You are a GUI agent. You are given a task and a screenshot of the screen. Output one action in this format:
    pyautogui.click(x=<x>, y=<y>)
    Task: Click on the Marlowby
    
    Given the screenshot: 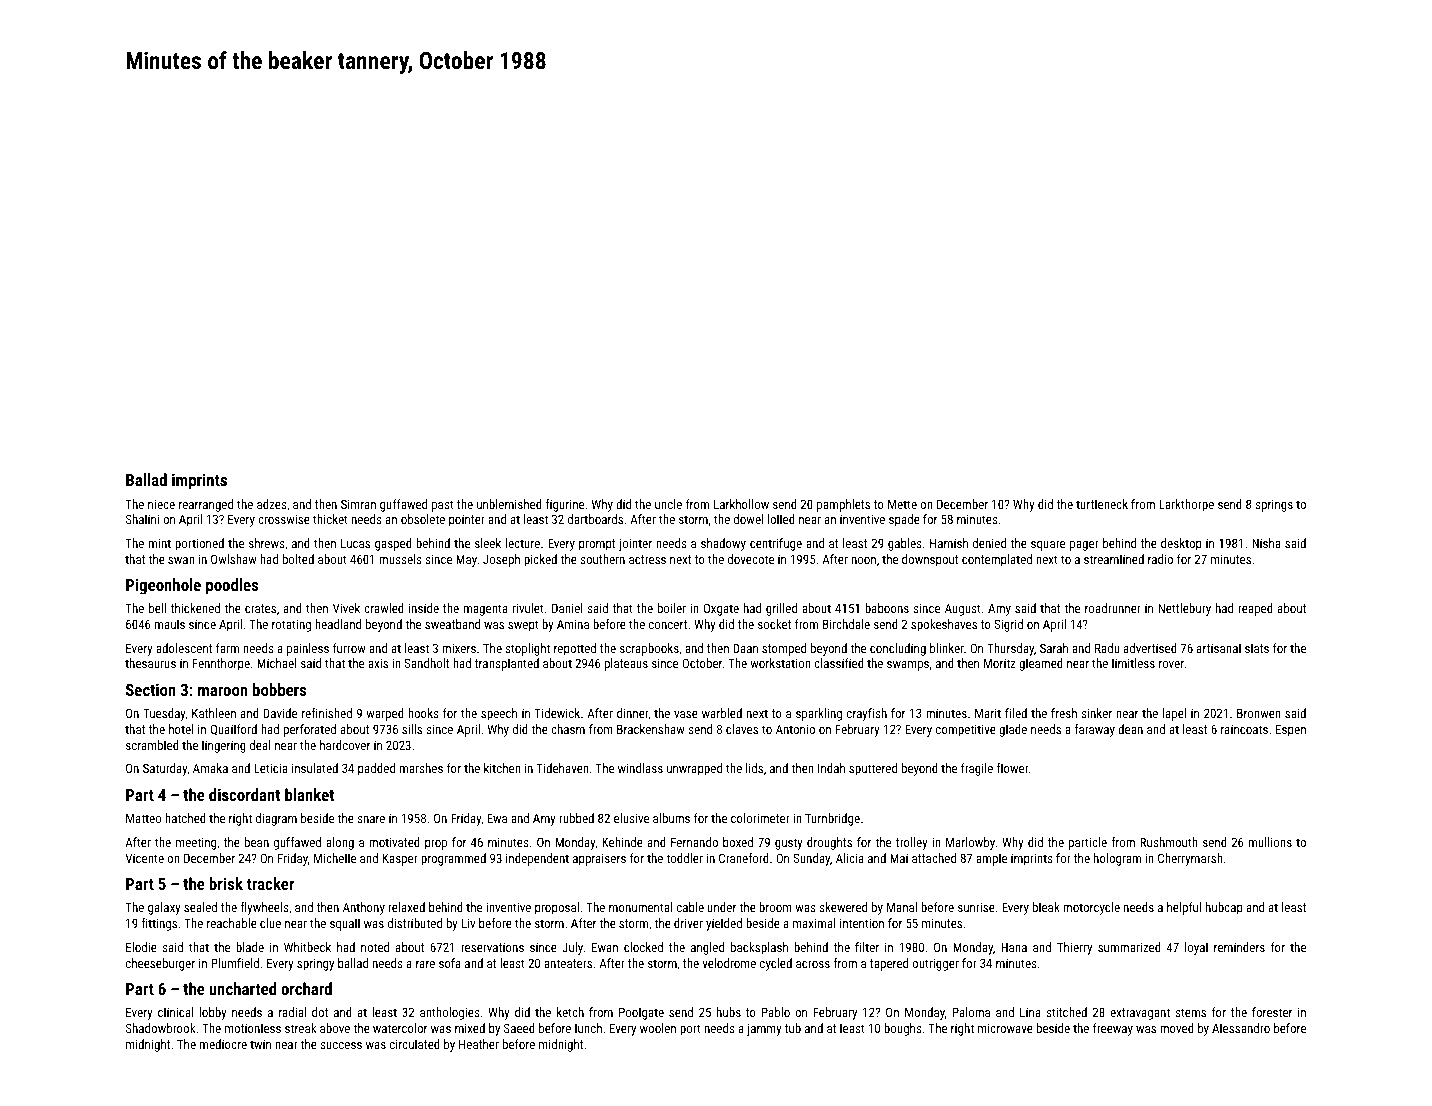 What is the action you would take?
    pyautogui.click(x=970, y=843)
